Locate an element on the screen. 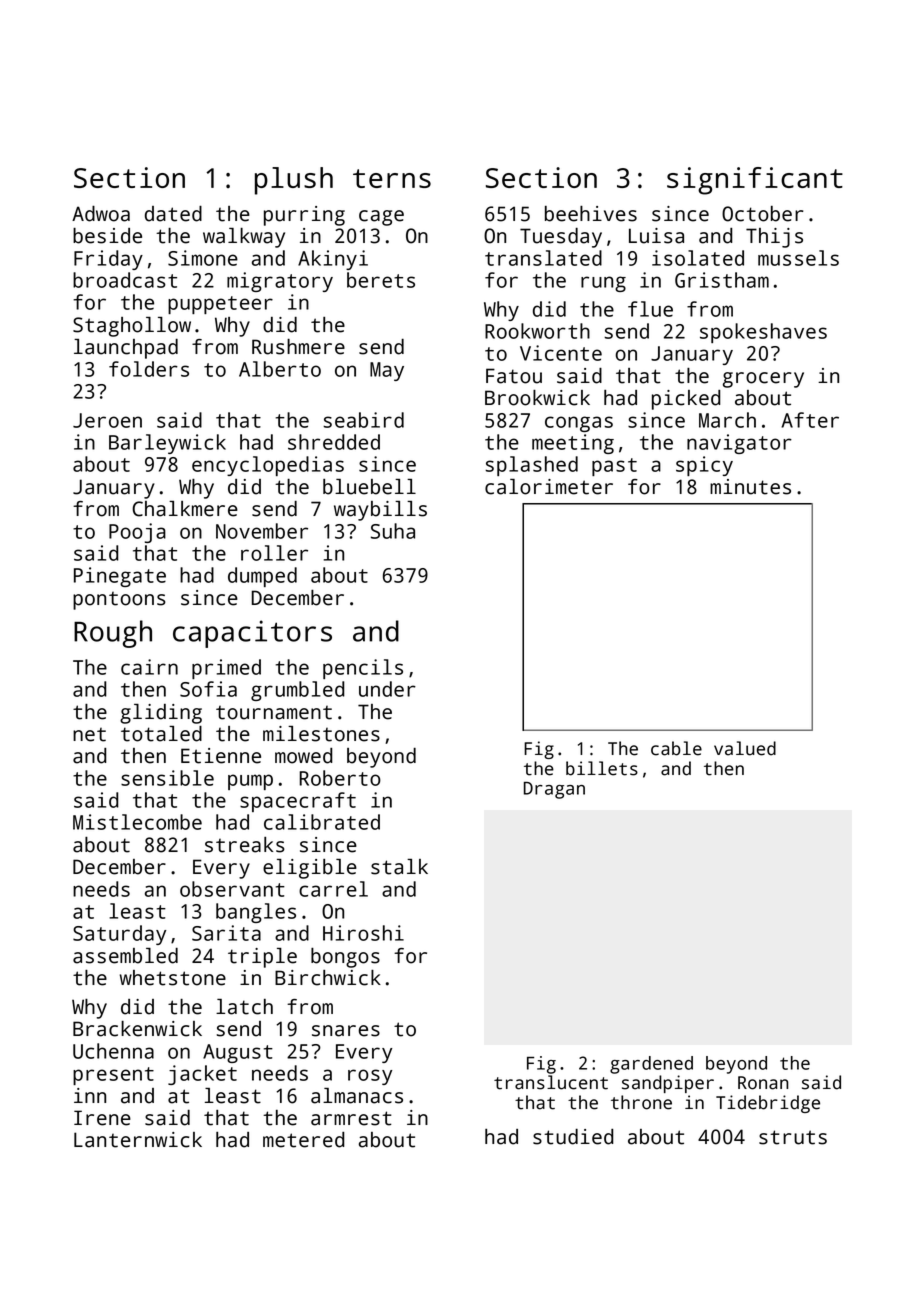  struts is located at coordinates (793, 1137).
